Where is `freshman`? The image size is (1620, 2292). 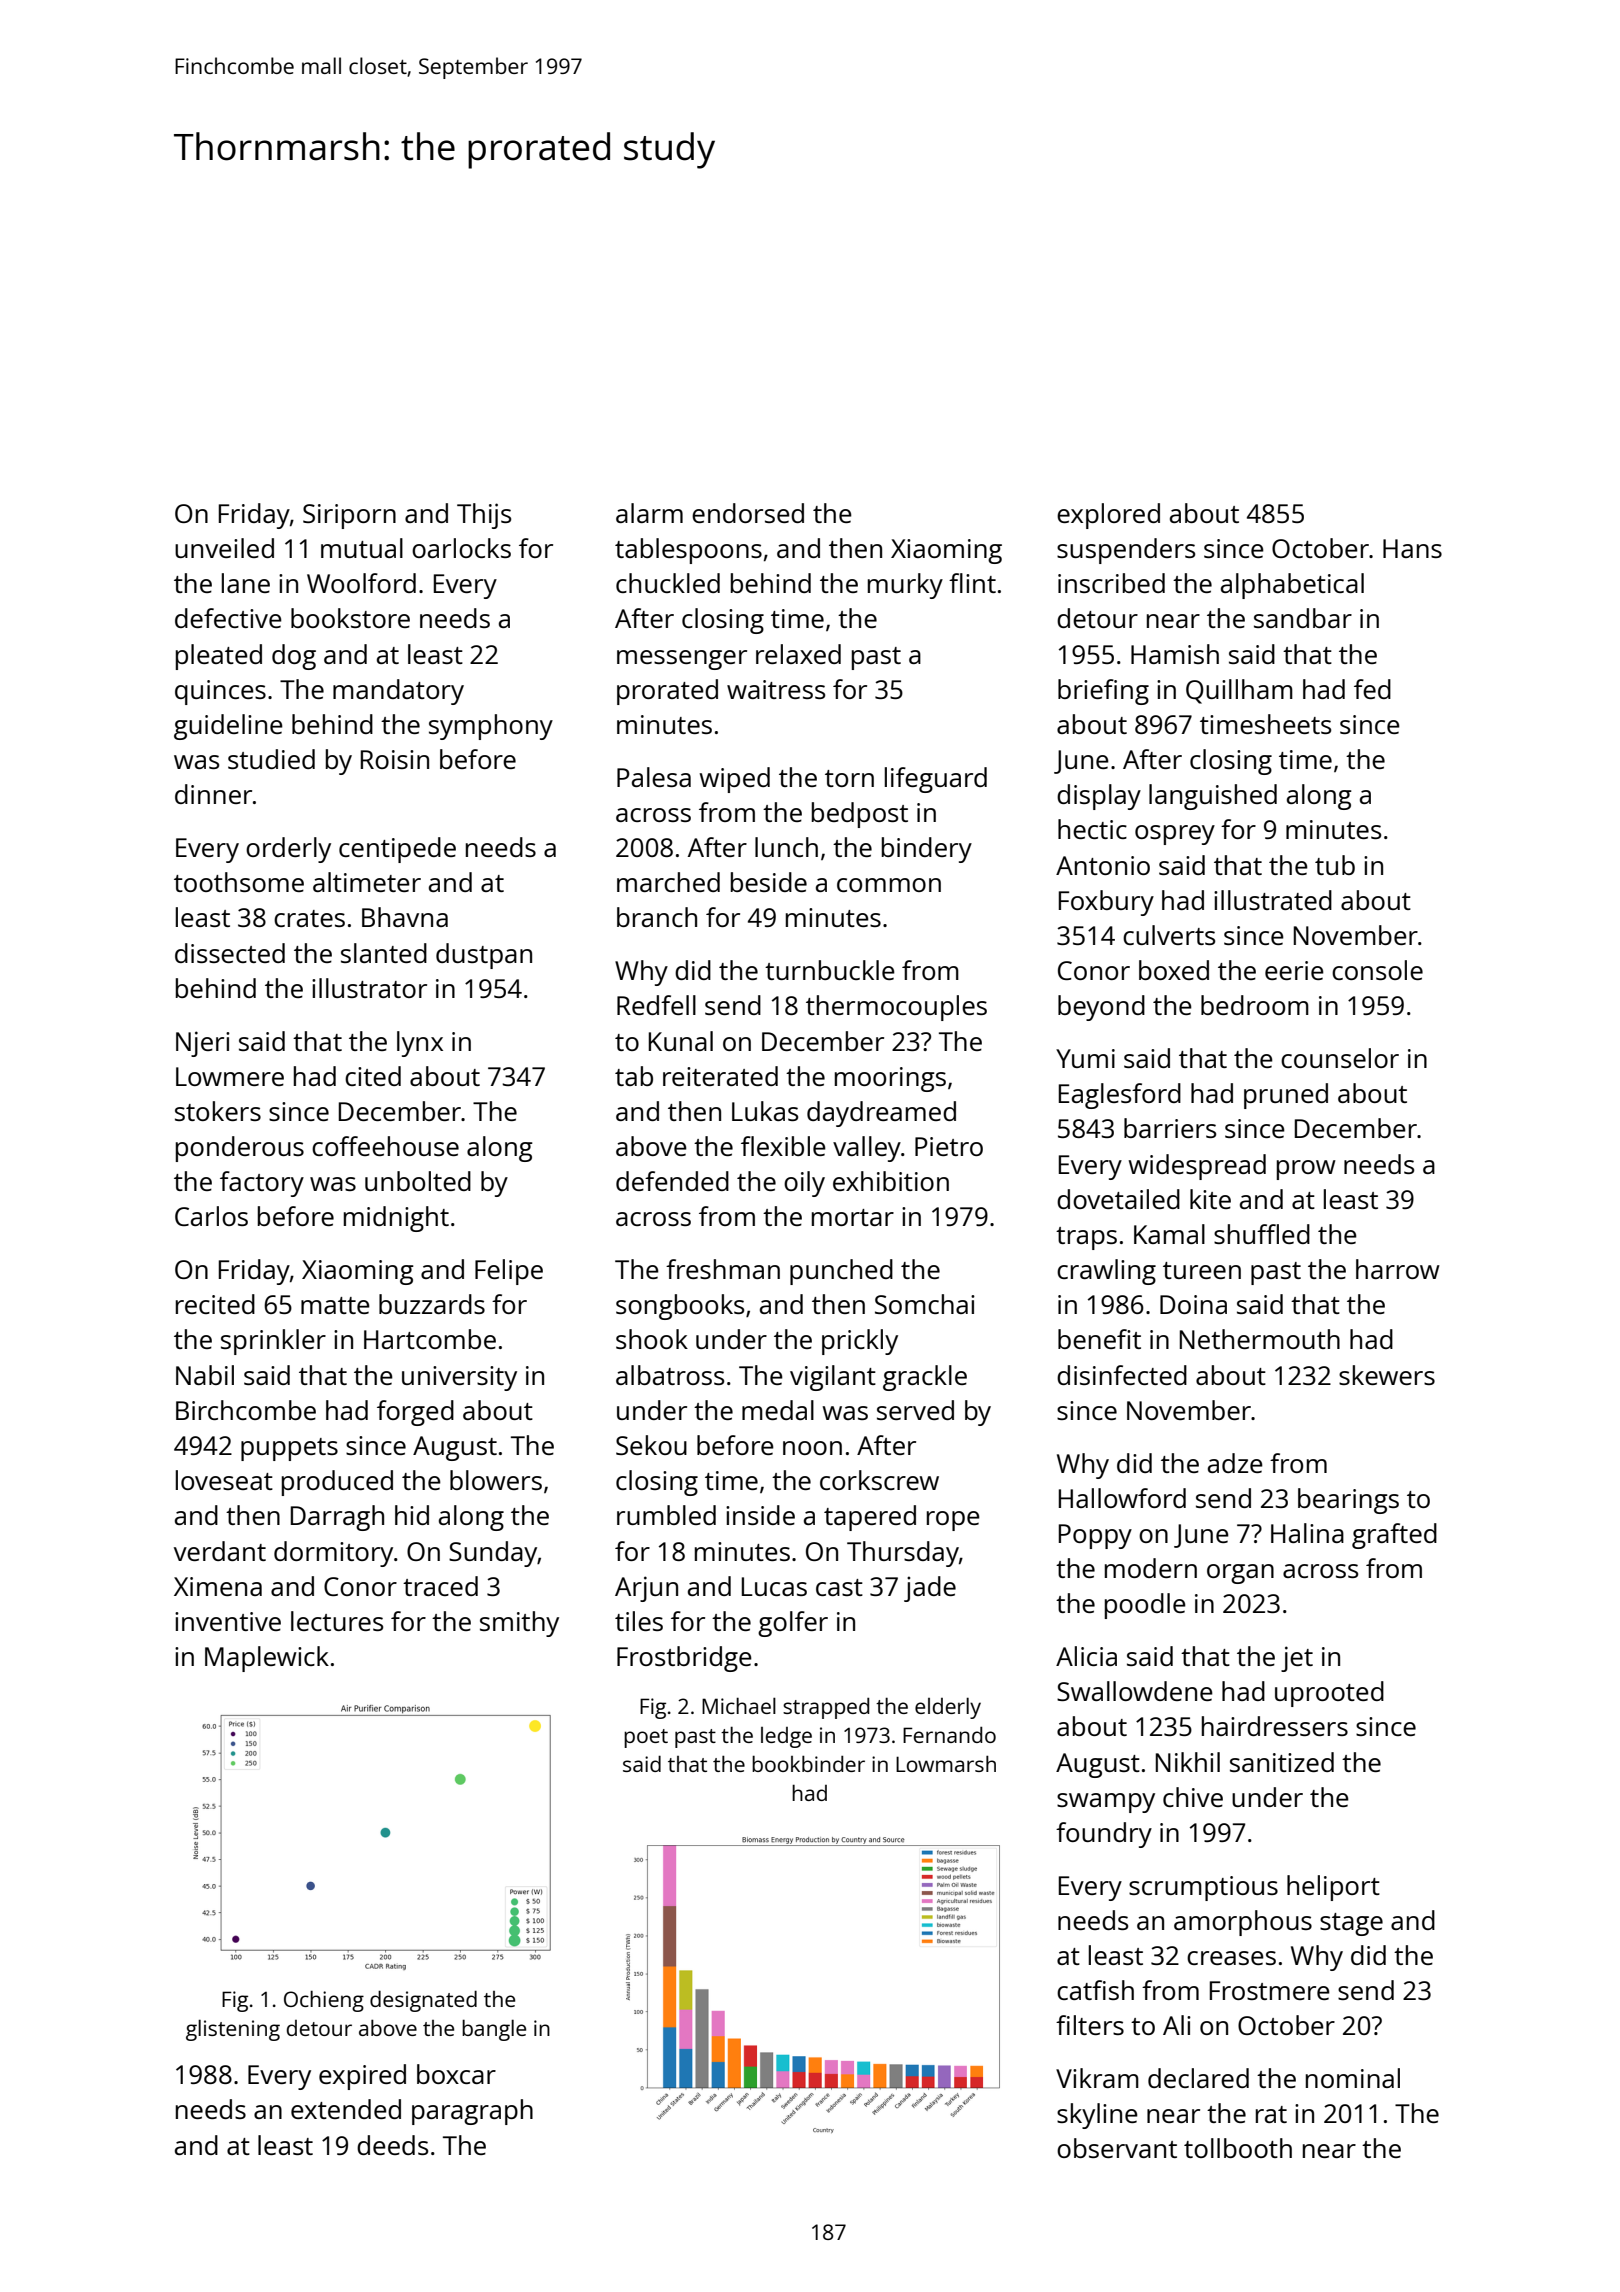 freshman is located at coordinates (723, 1269).
